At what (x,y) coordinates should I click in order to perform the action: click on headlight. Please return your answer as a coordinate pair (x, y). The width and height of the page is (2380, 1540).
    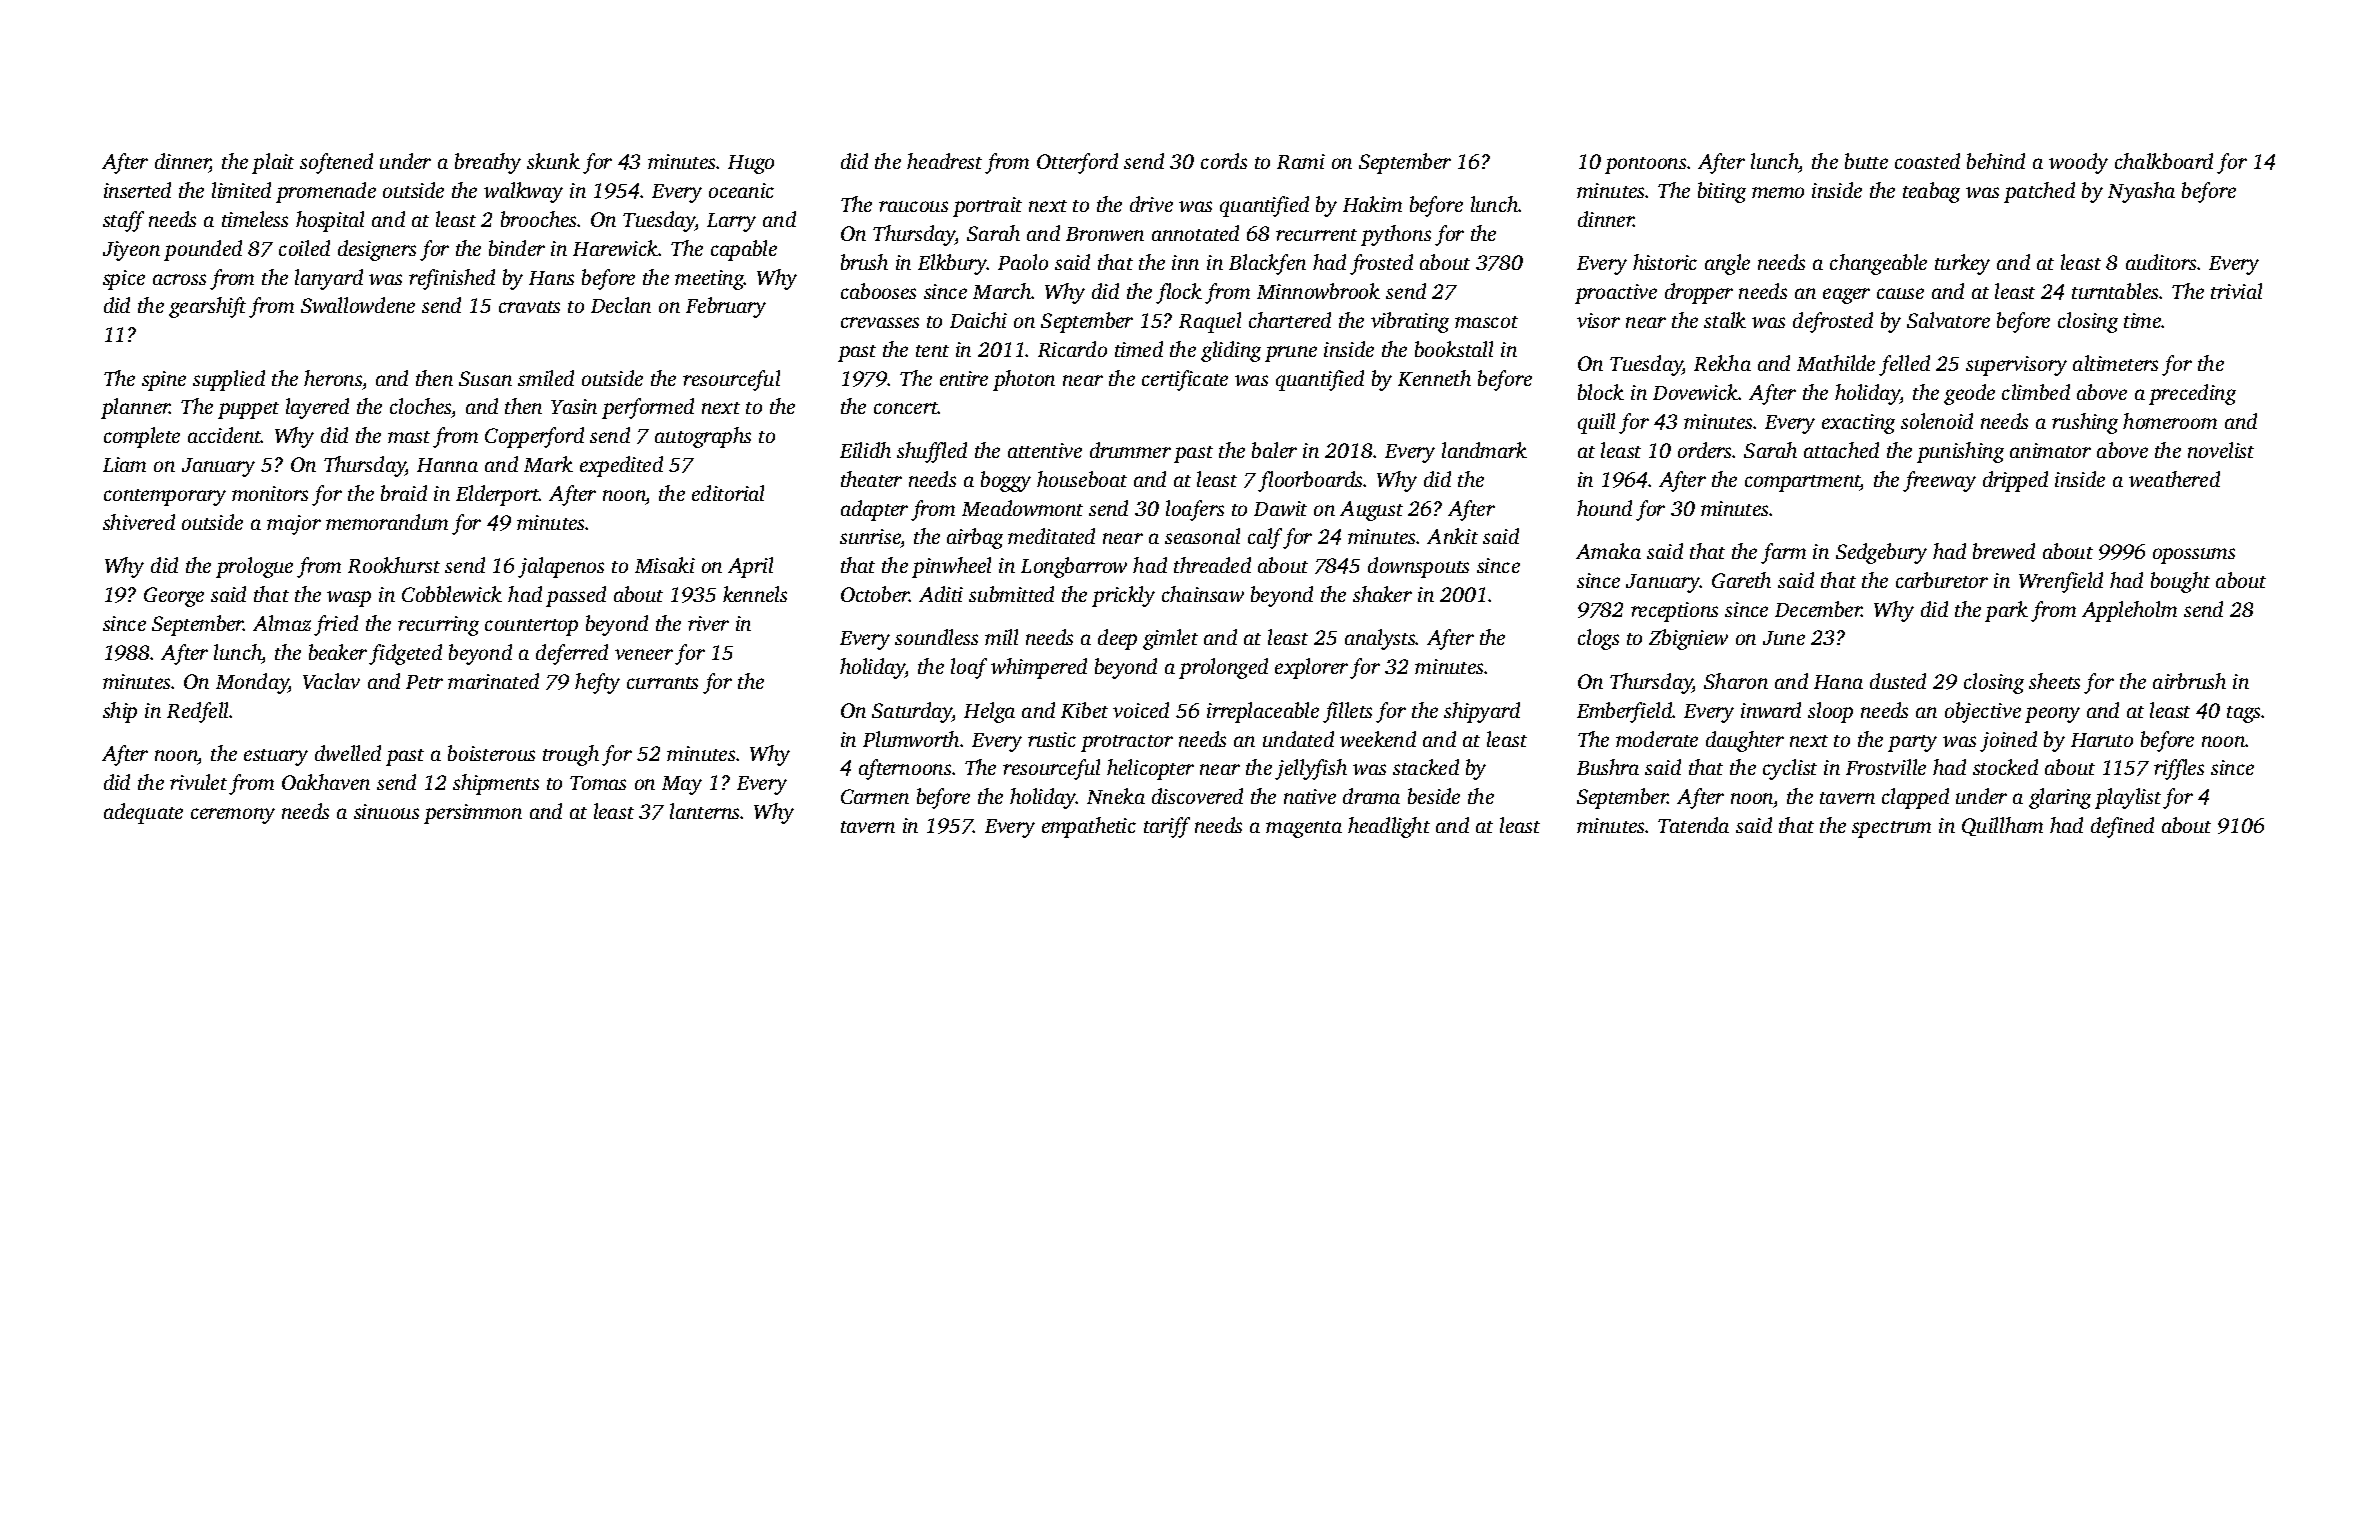
    Looking at the image, I should click on (1389, 827).
